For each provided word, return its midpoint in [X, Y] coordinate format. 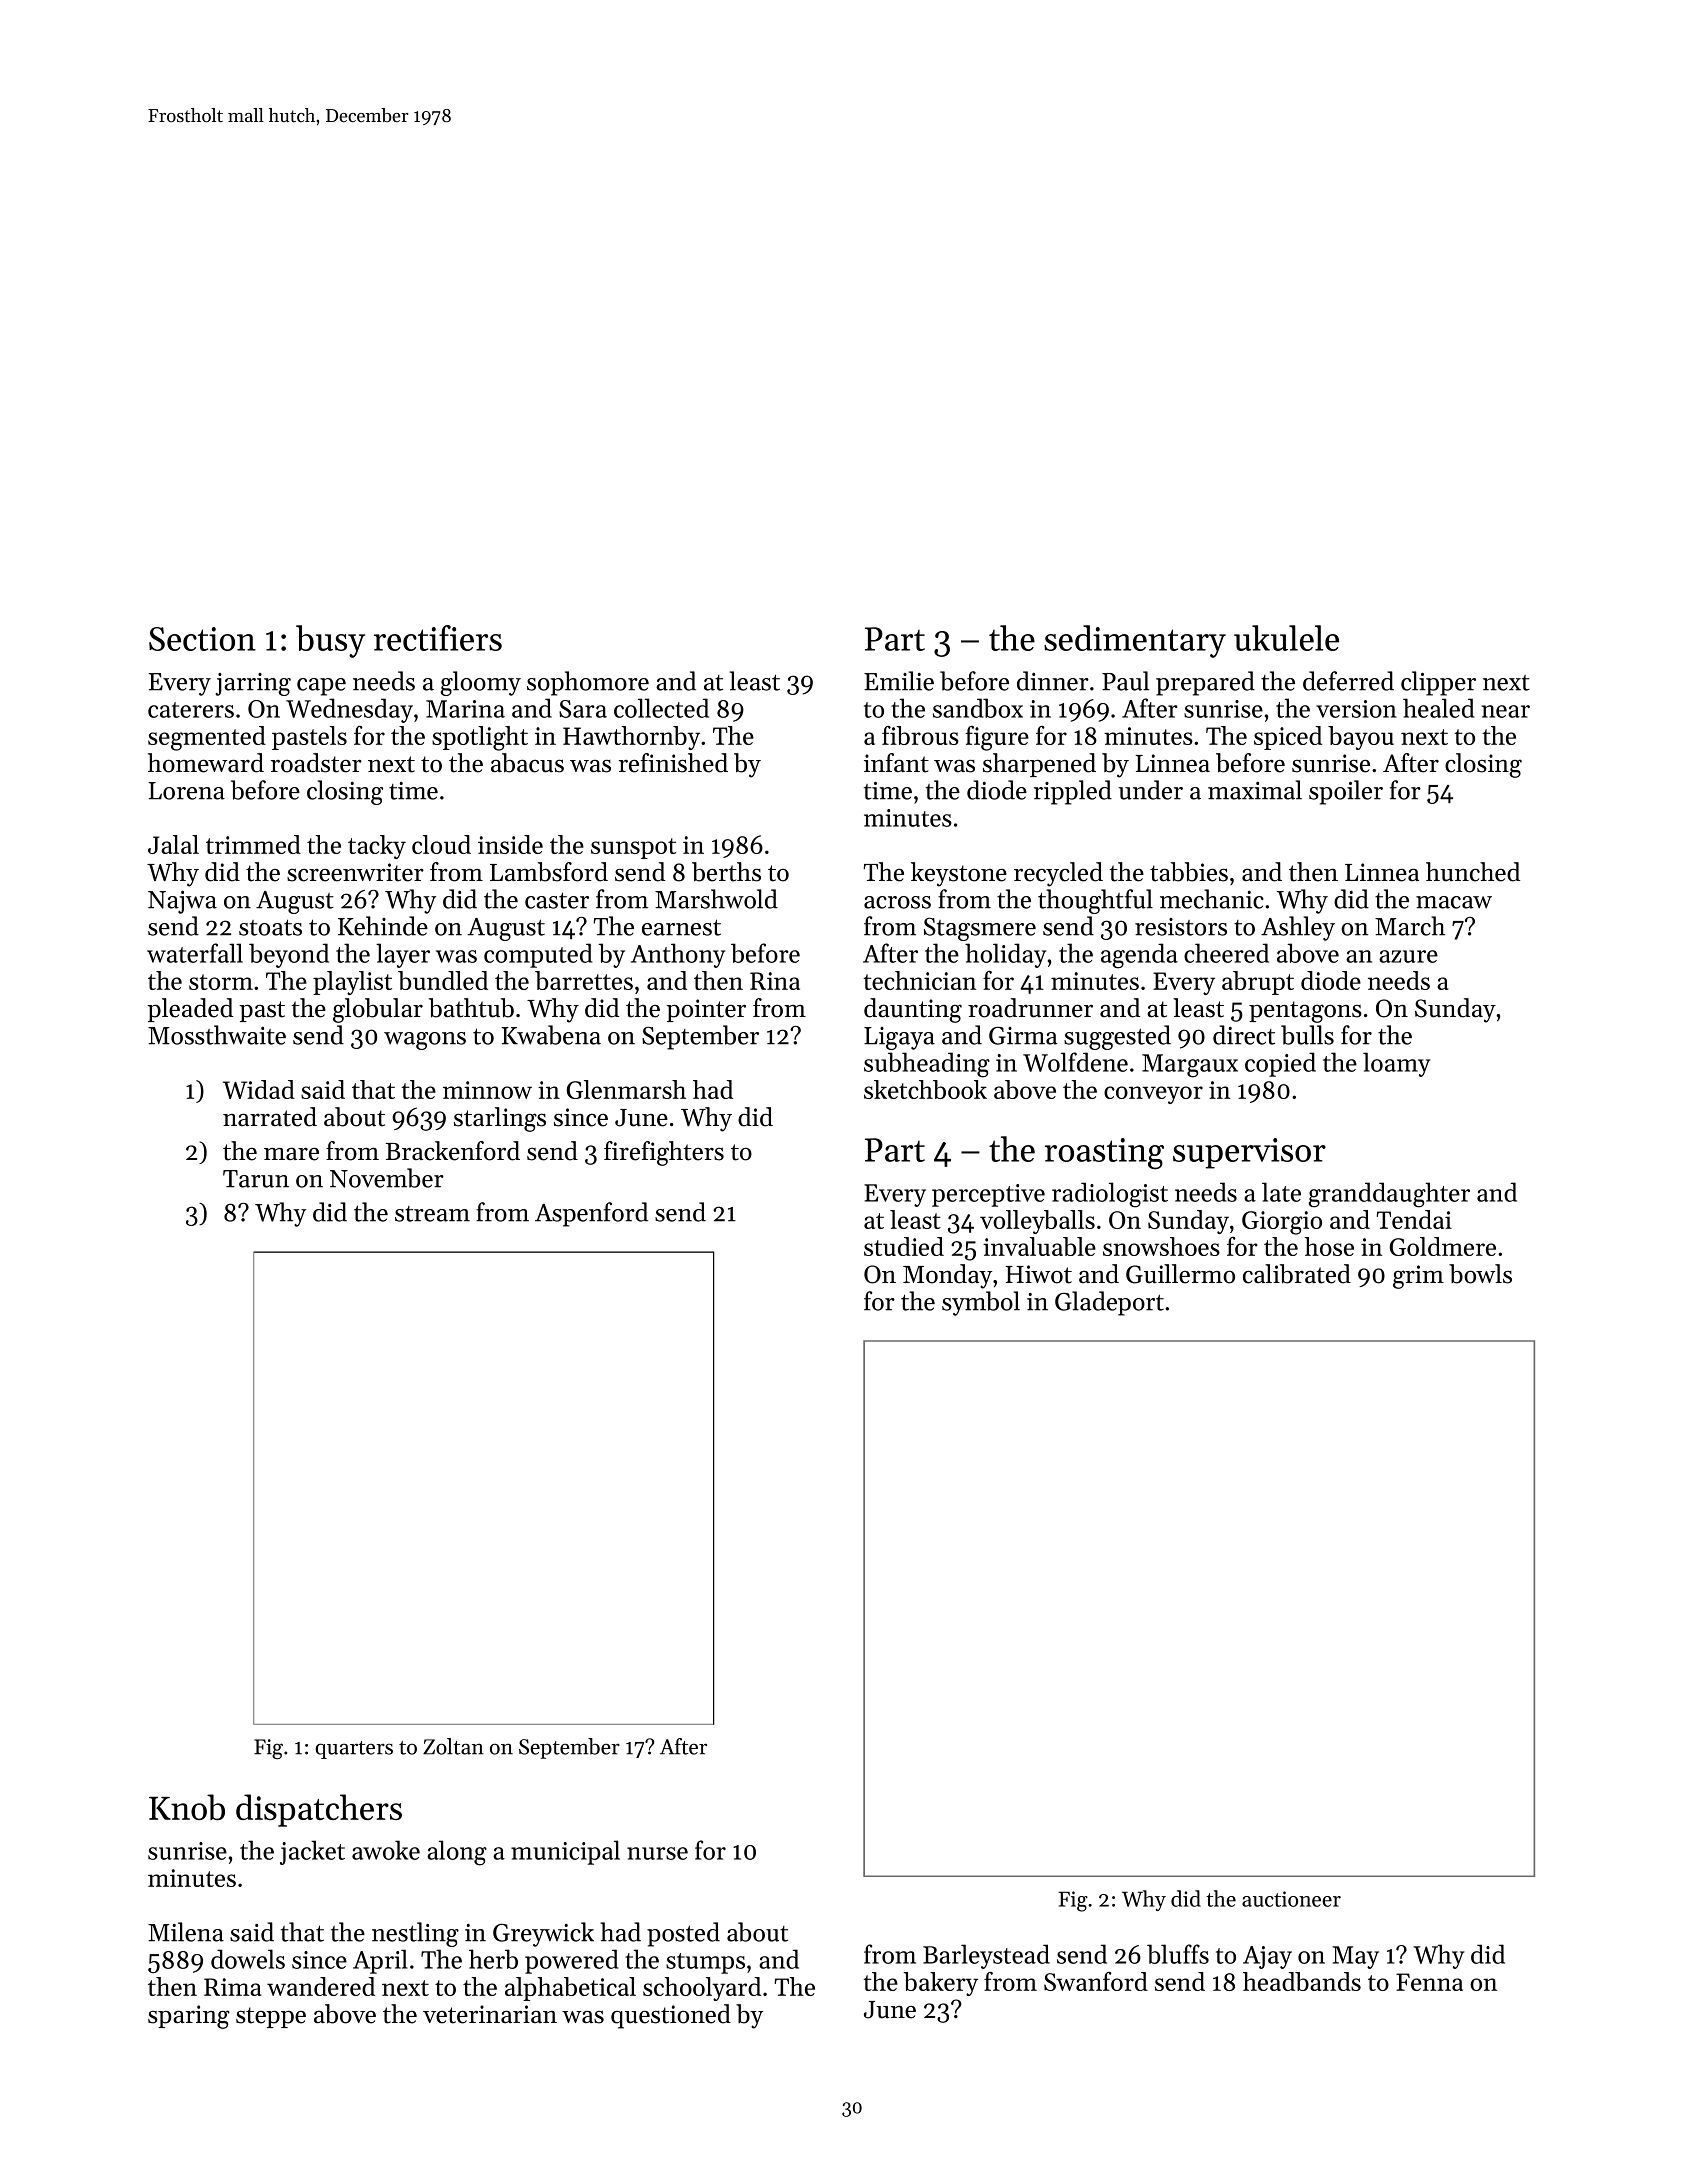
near [1506, 711]
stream [432, 1214]
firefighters [664, 1153]
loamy [1396, 1064]
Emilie [899, 681]
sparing [189, 2017]
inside [510, 844]
